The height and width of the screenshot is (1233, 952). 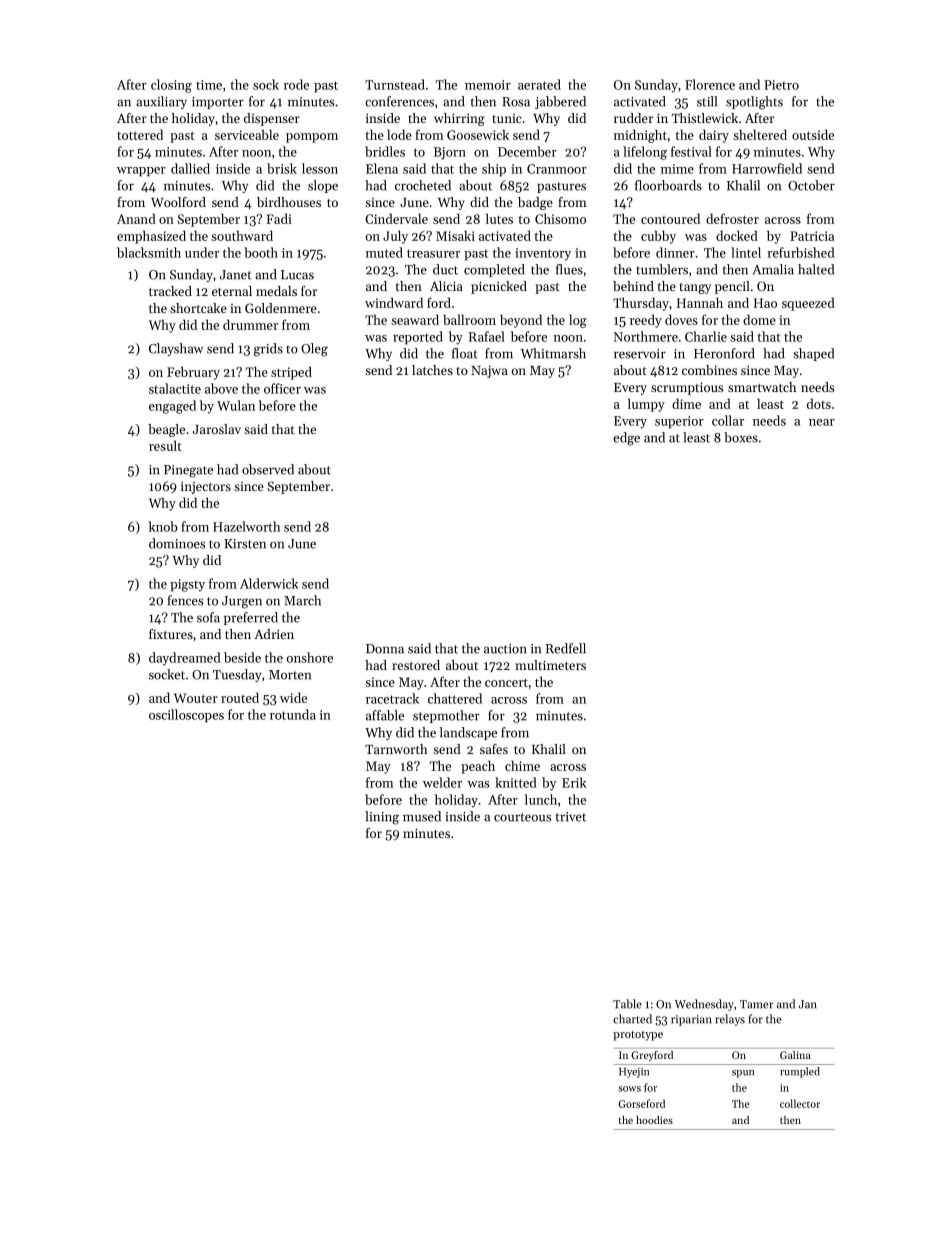 What do you see at coordinates (670, 218) in the screenshot?
I see `contoured` at bounding box center [670, 218].
